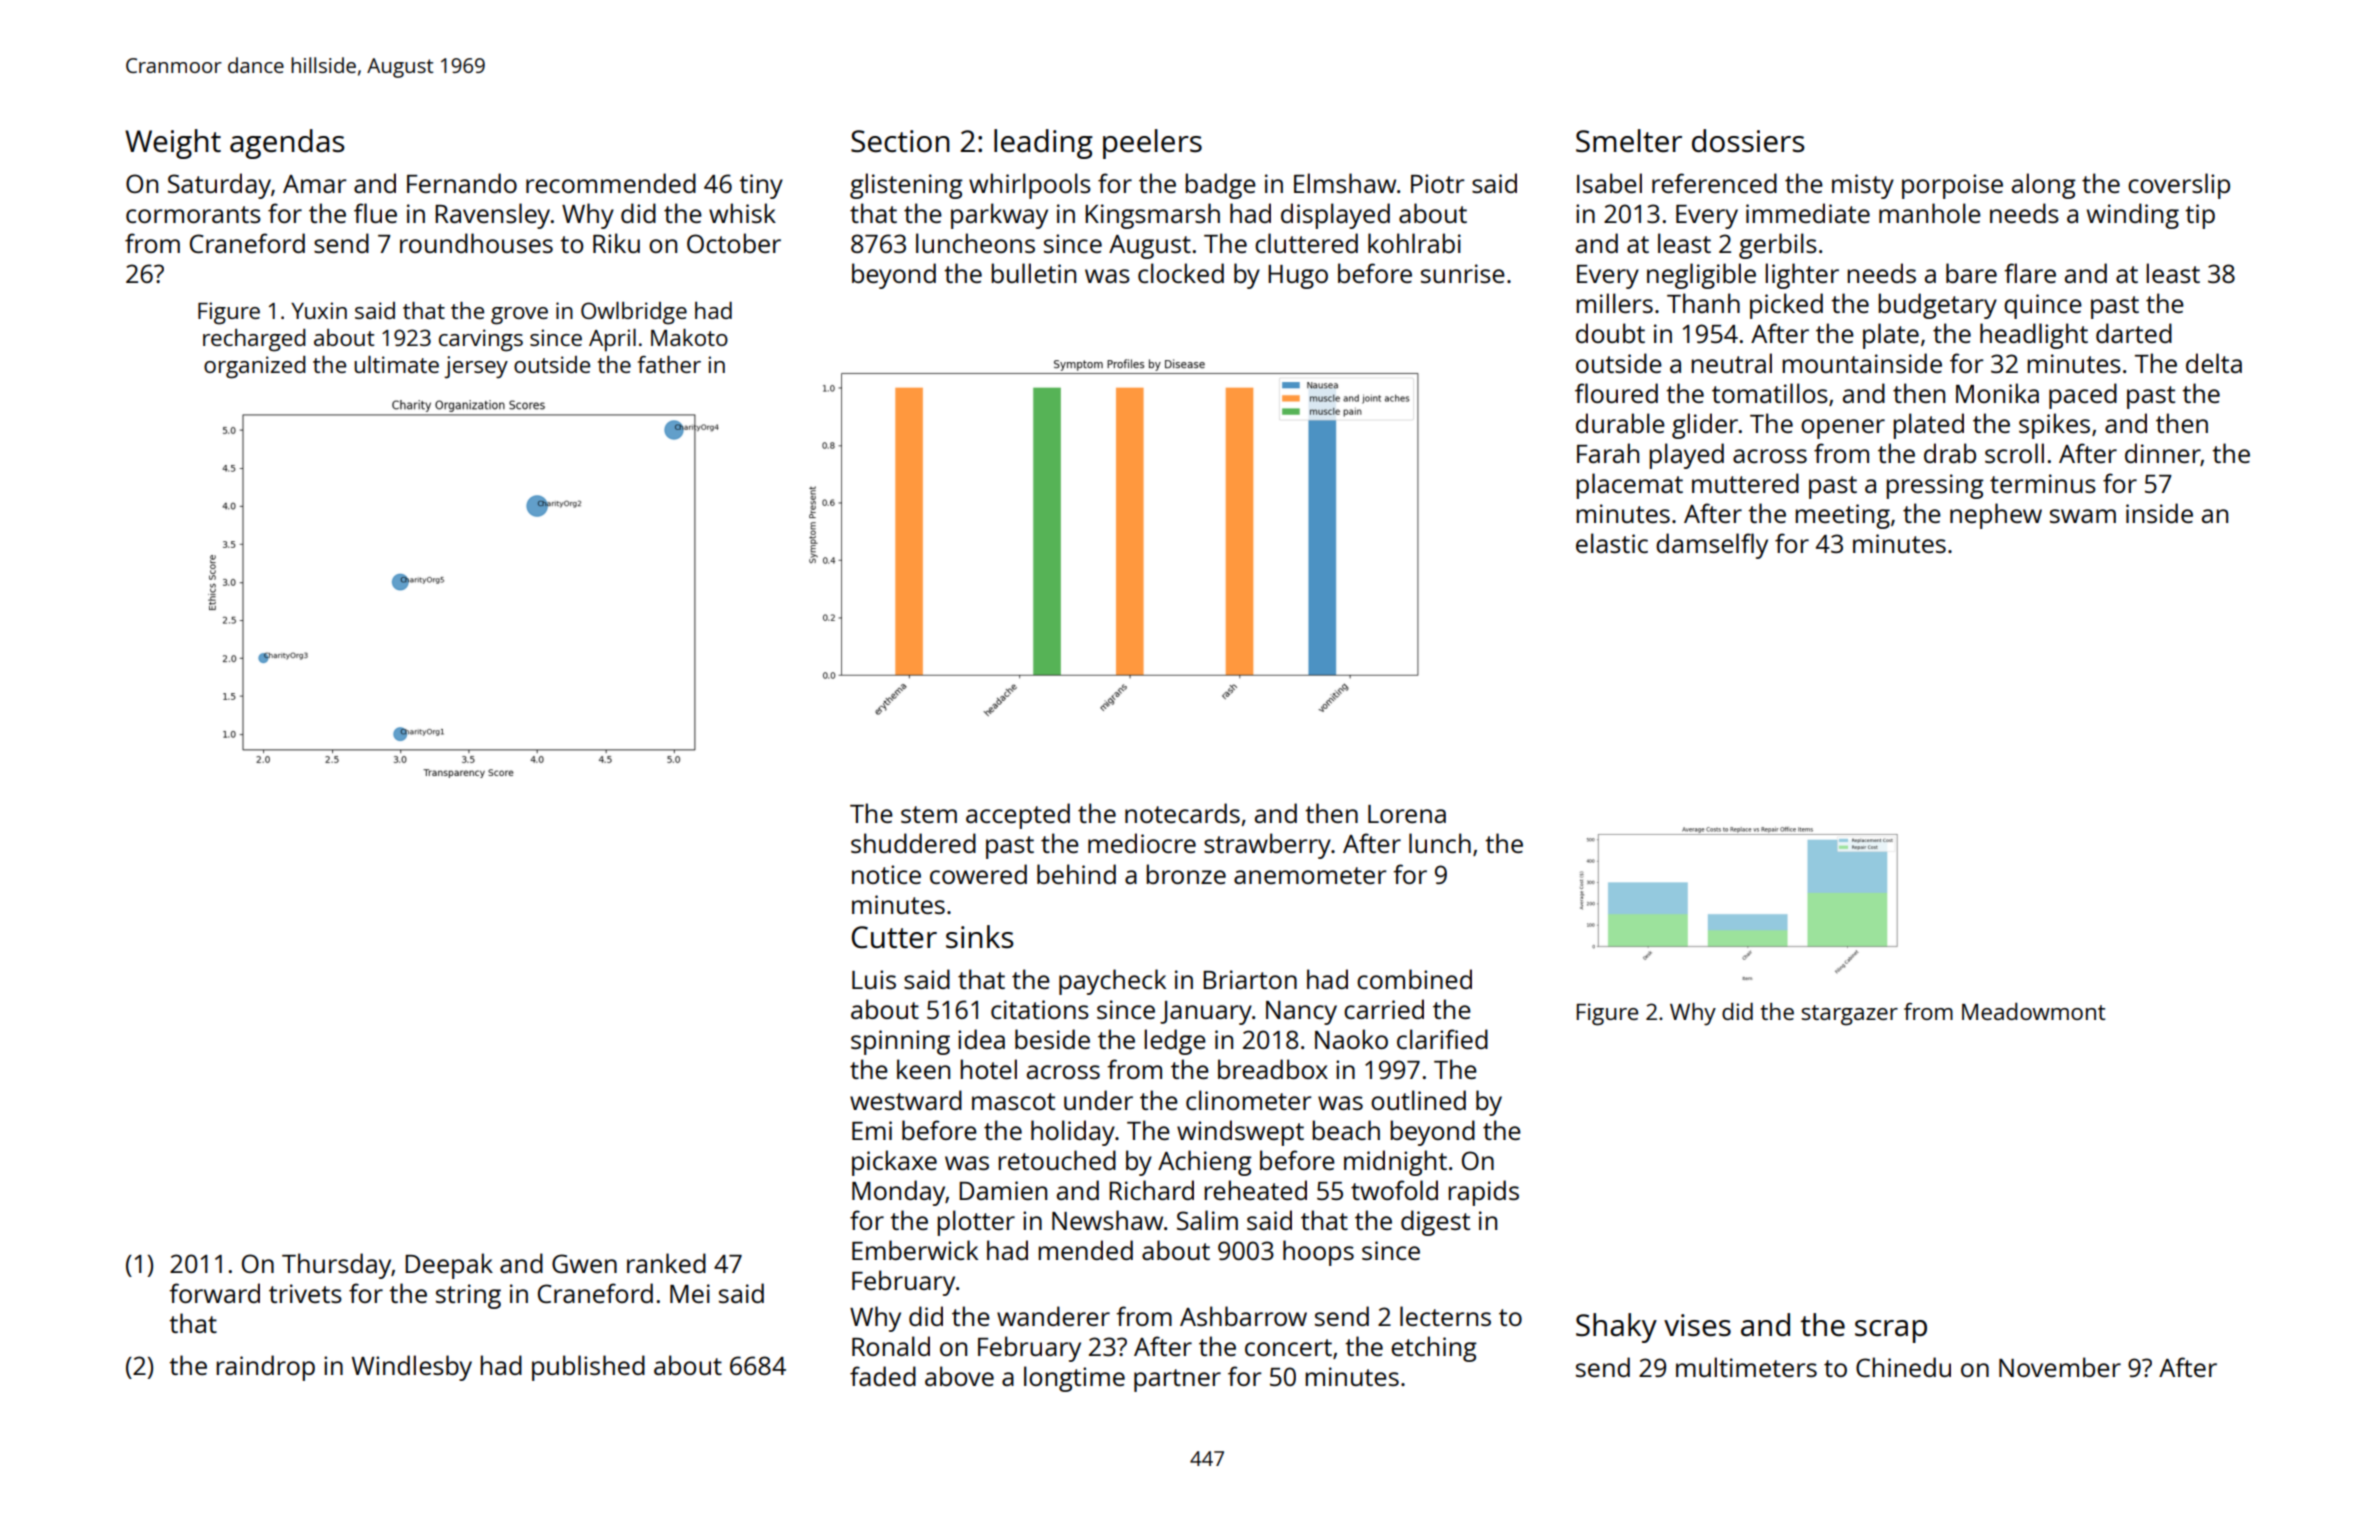  Describe the element at coordinates (412, 1368) in the page. I see `Windlesby` at that location.
